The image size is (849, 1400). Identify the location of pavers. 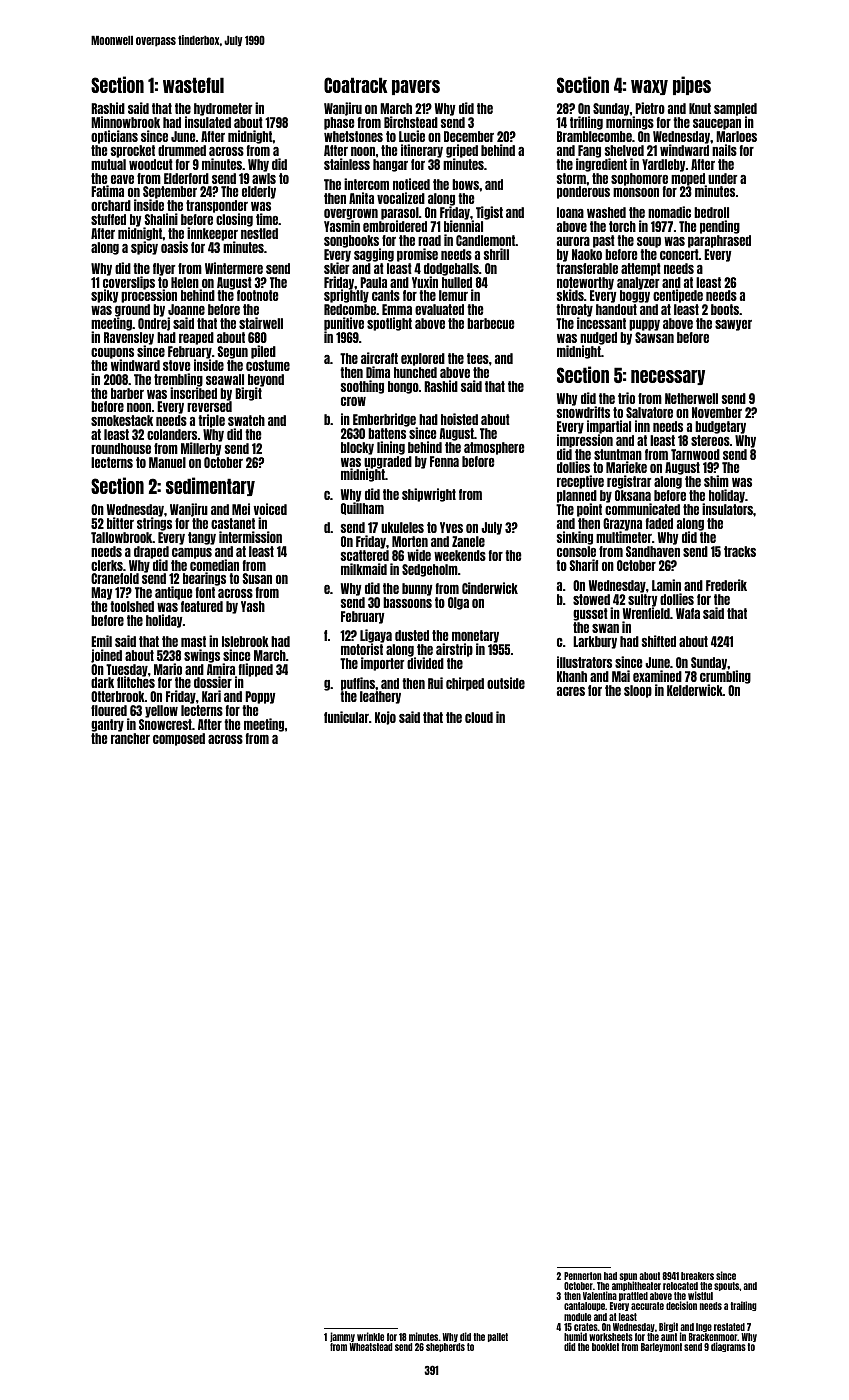
(416, 87).
